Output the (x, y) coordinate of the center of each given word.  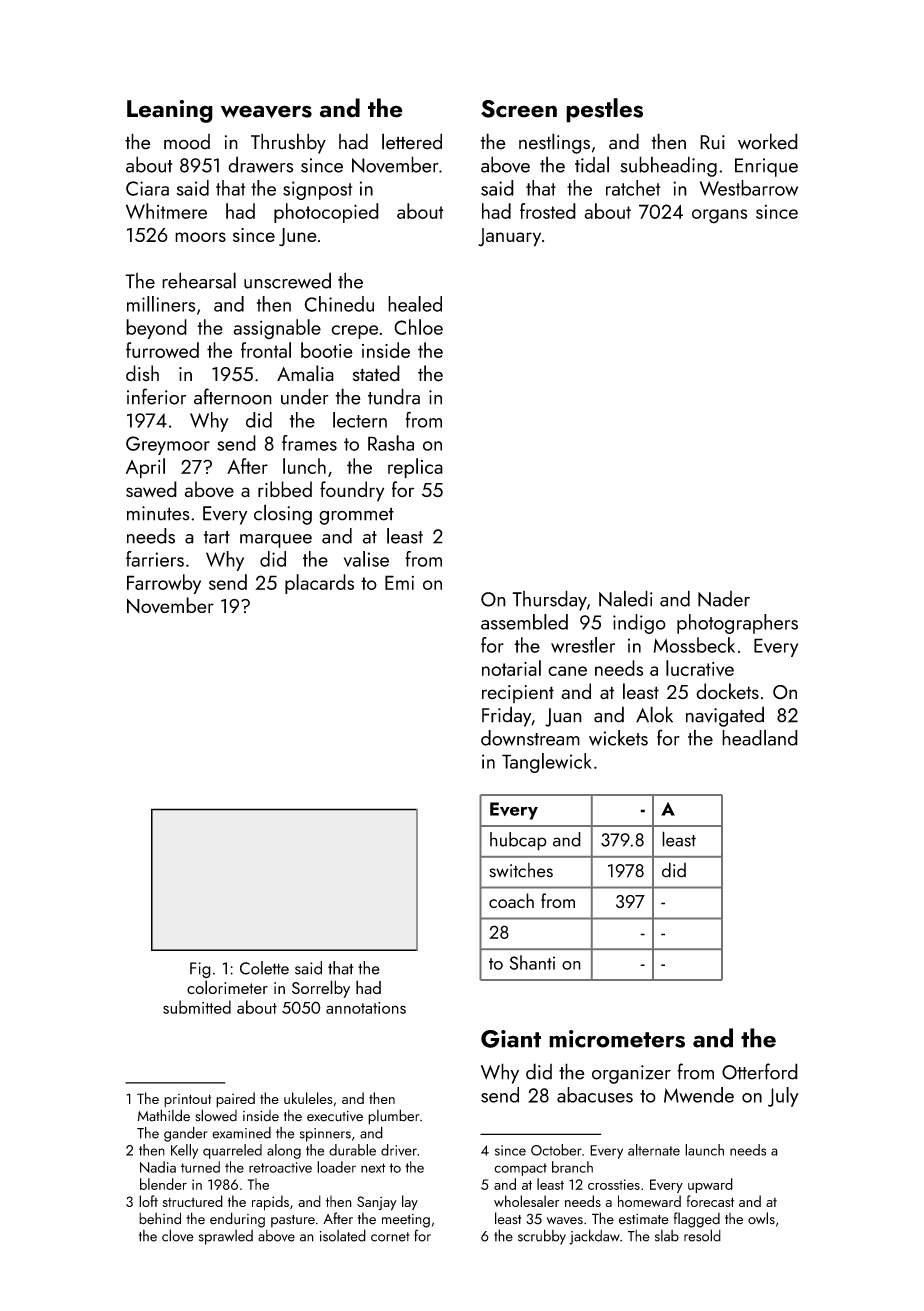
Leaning (170, 111)
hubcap (518, 841)
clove (178, 1235)
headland (760, 737)
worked (768, 141)
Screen (519, 109)
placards (319, 584)
